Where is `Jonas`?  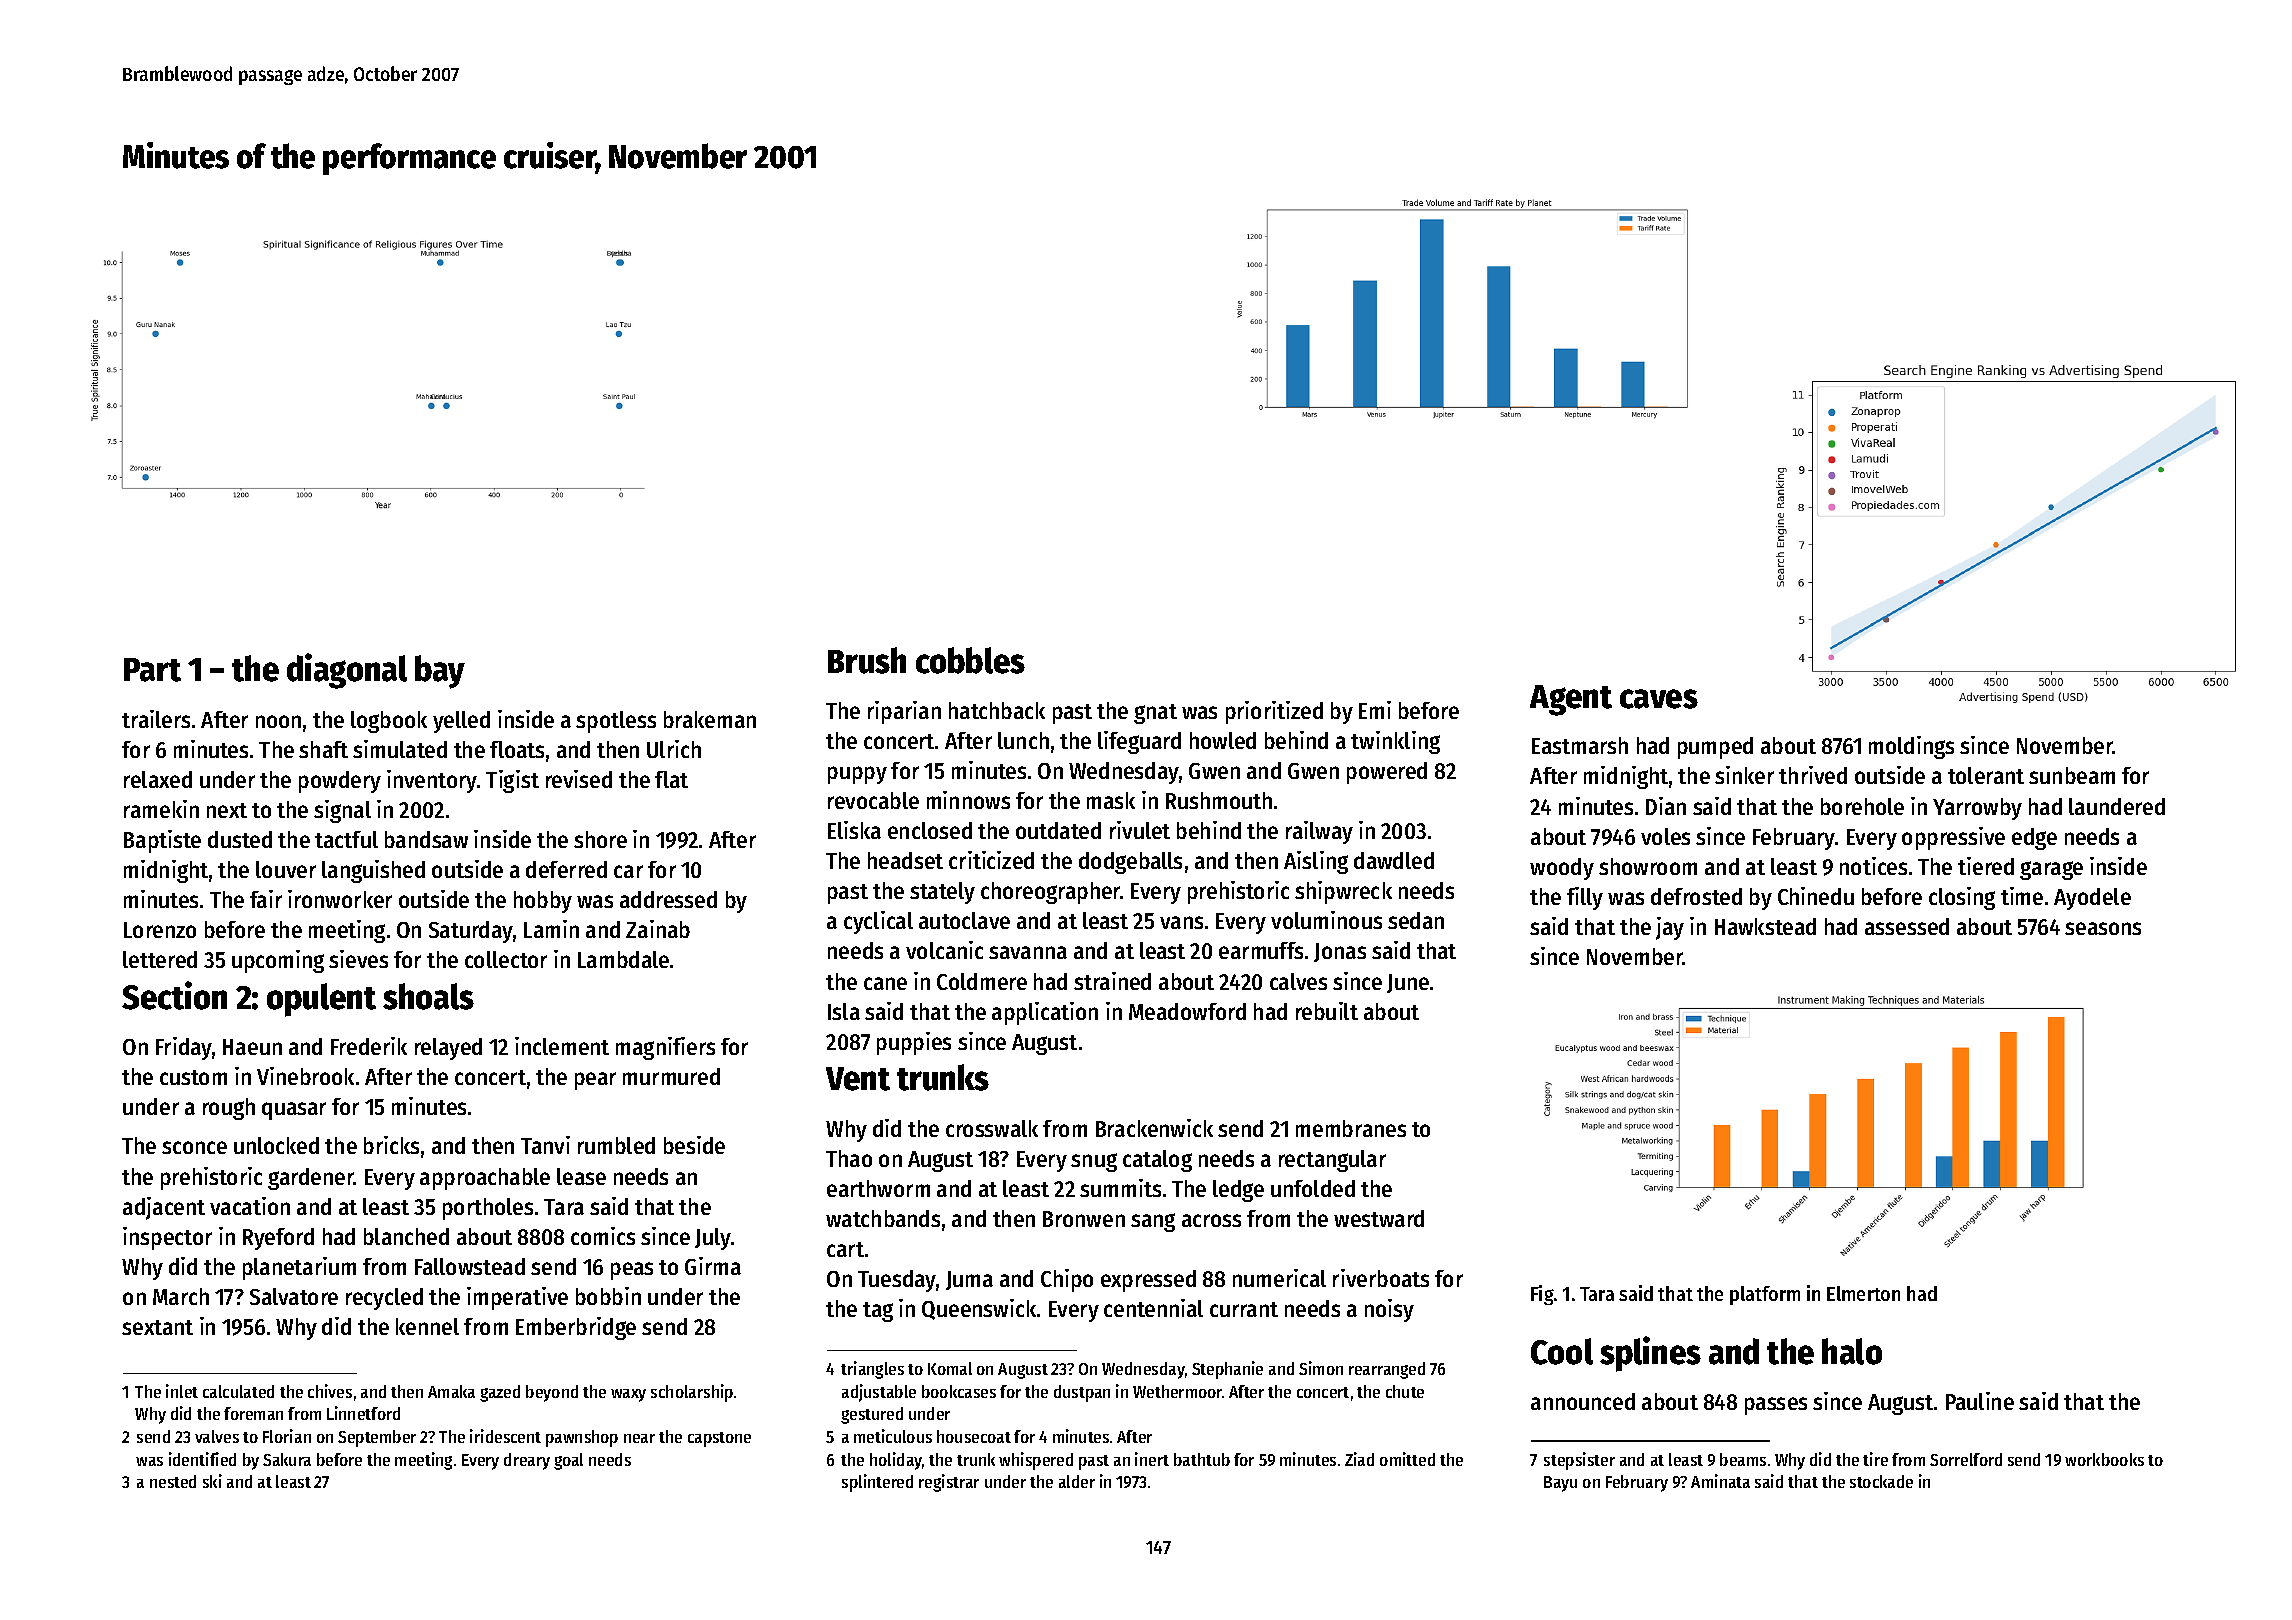
Jonas is located at coordinates (1340, 952).
